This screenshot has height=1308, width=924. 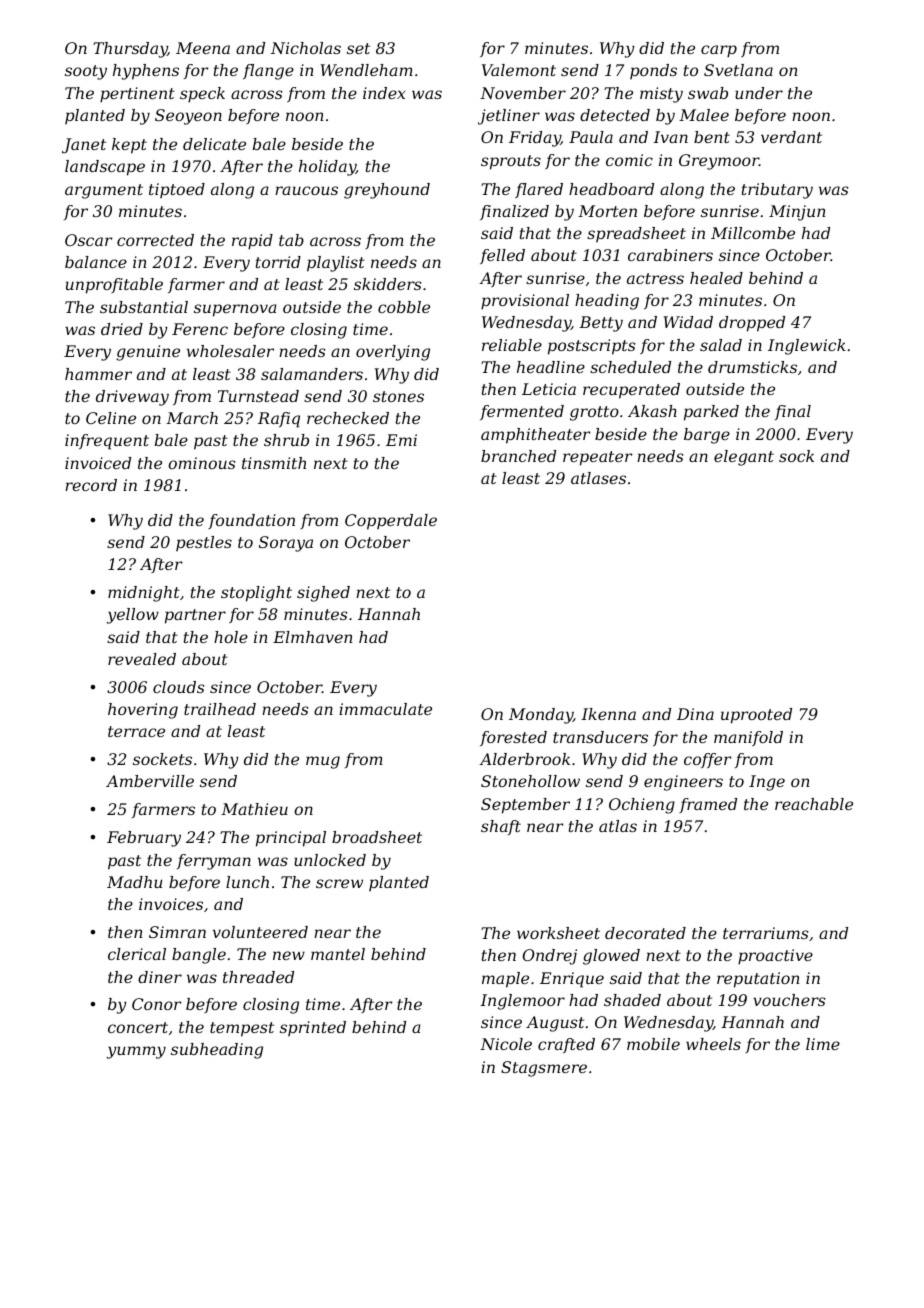 I want to click on cobble, so click(x=404, y=307).
